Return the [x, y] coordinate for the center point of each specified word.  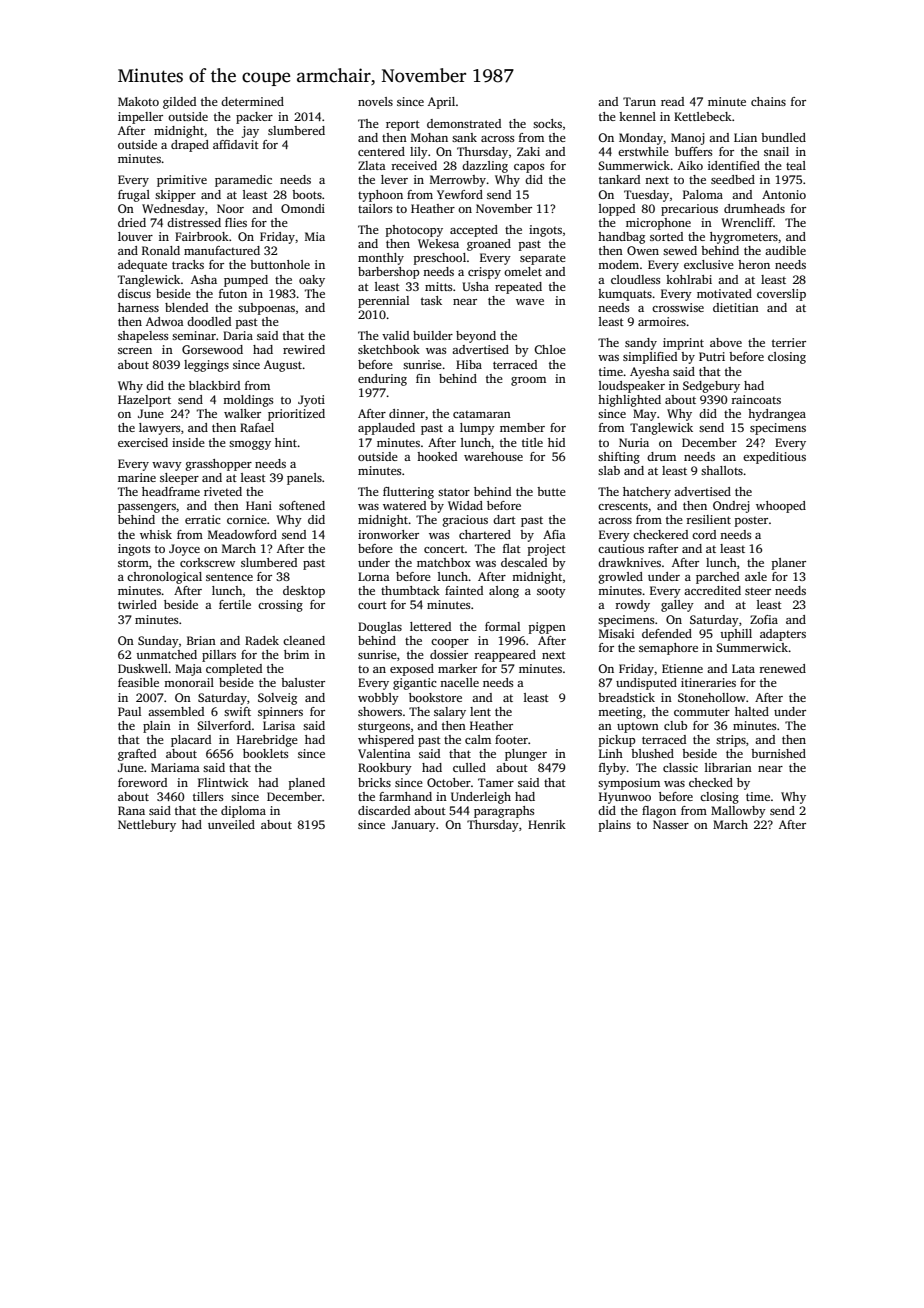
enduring [382, 380]
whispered [386, 741]
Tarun [639, 101]
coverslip [781, 295]
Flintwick [223, 782]
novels [375, 101]
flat [512, 548]
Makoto [138, 101]
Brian [201, 640]
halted [752, 711]
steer [758, 591]
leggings [206, 366]
